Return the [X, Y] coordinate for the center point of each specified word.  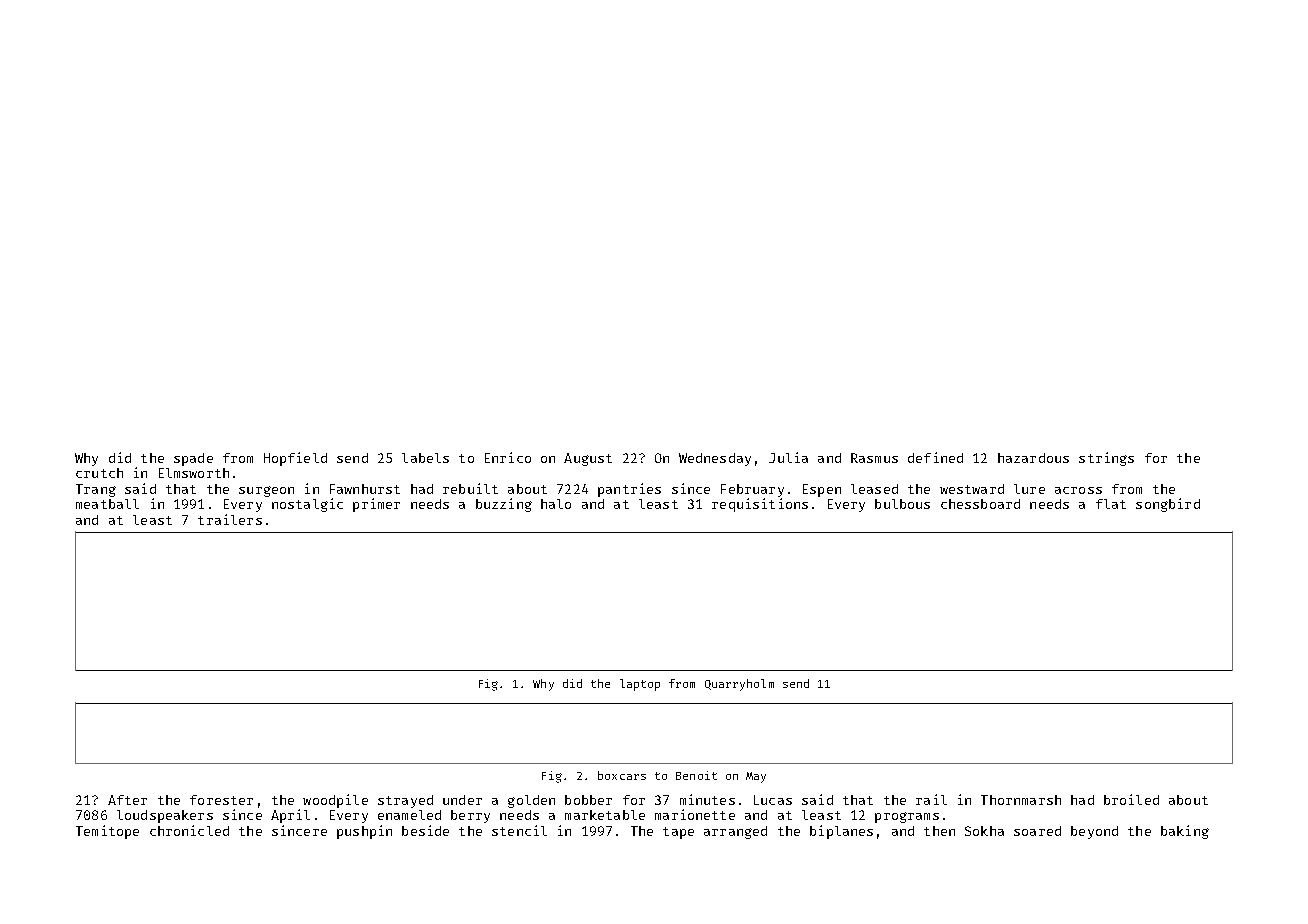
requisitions [760, 505]
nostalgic [307, 505]
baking [1185, 832]
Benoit [696, 775]
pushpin [364, 832]
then [939, 831]
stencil [519, 830]
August [588, 459]
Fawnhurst [365, 489]
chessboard [980, 504]
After [127, 800]
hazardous [1033, 458]
